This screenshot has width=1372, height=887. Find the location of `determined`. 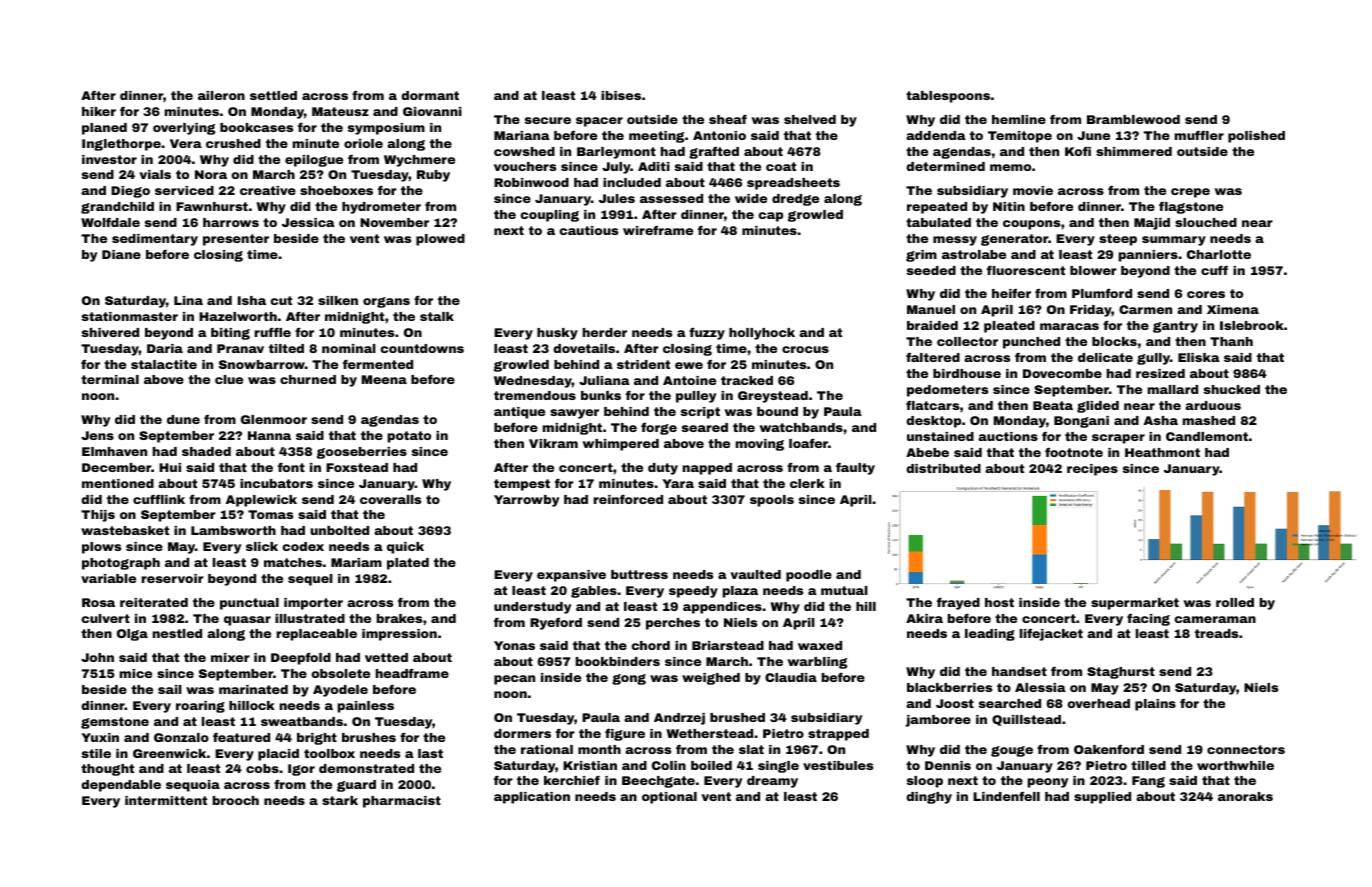

determined is located at coordinates (945, 166).
